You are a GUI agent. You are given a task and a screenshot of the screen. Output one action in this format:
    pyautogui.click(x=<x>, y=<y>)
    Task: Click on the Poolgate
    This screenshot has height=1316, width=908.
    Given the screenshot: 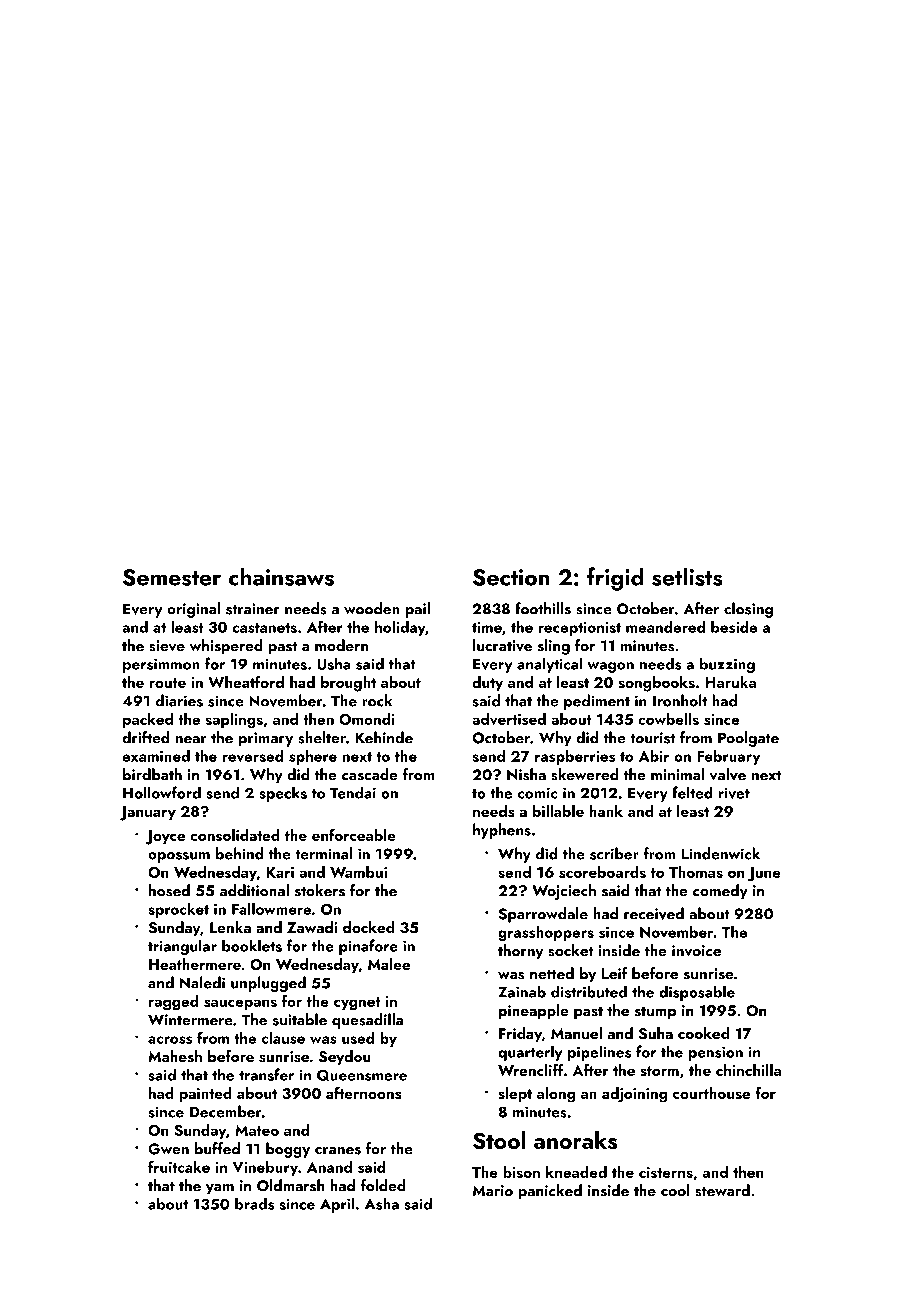 What is the action you would take?
    pyautogui.click(x=748, y=739)
